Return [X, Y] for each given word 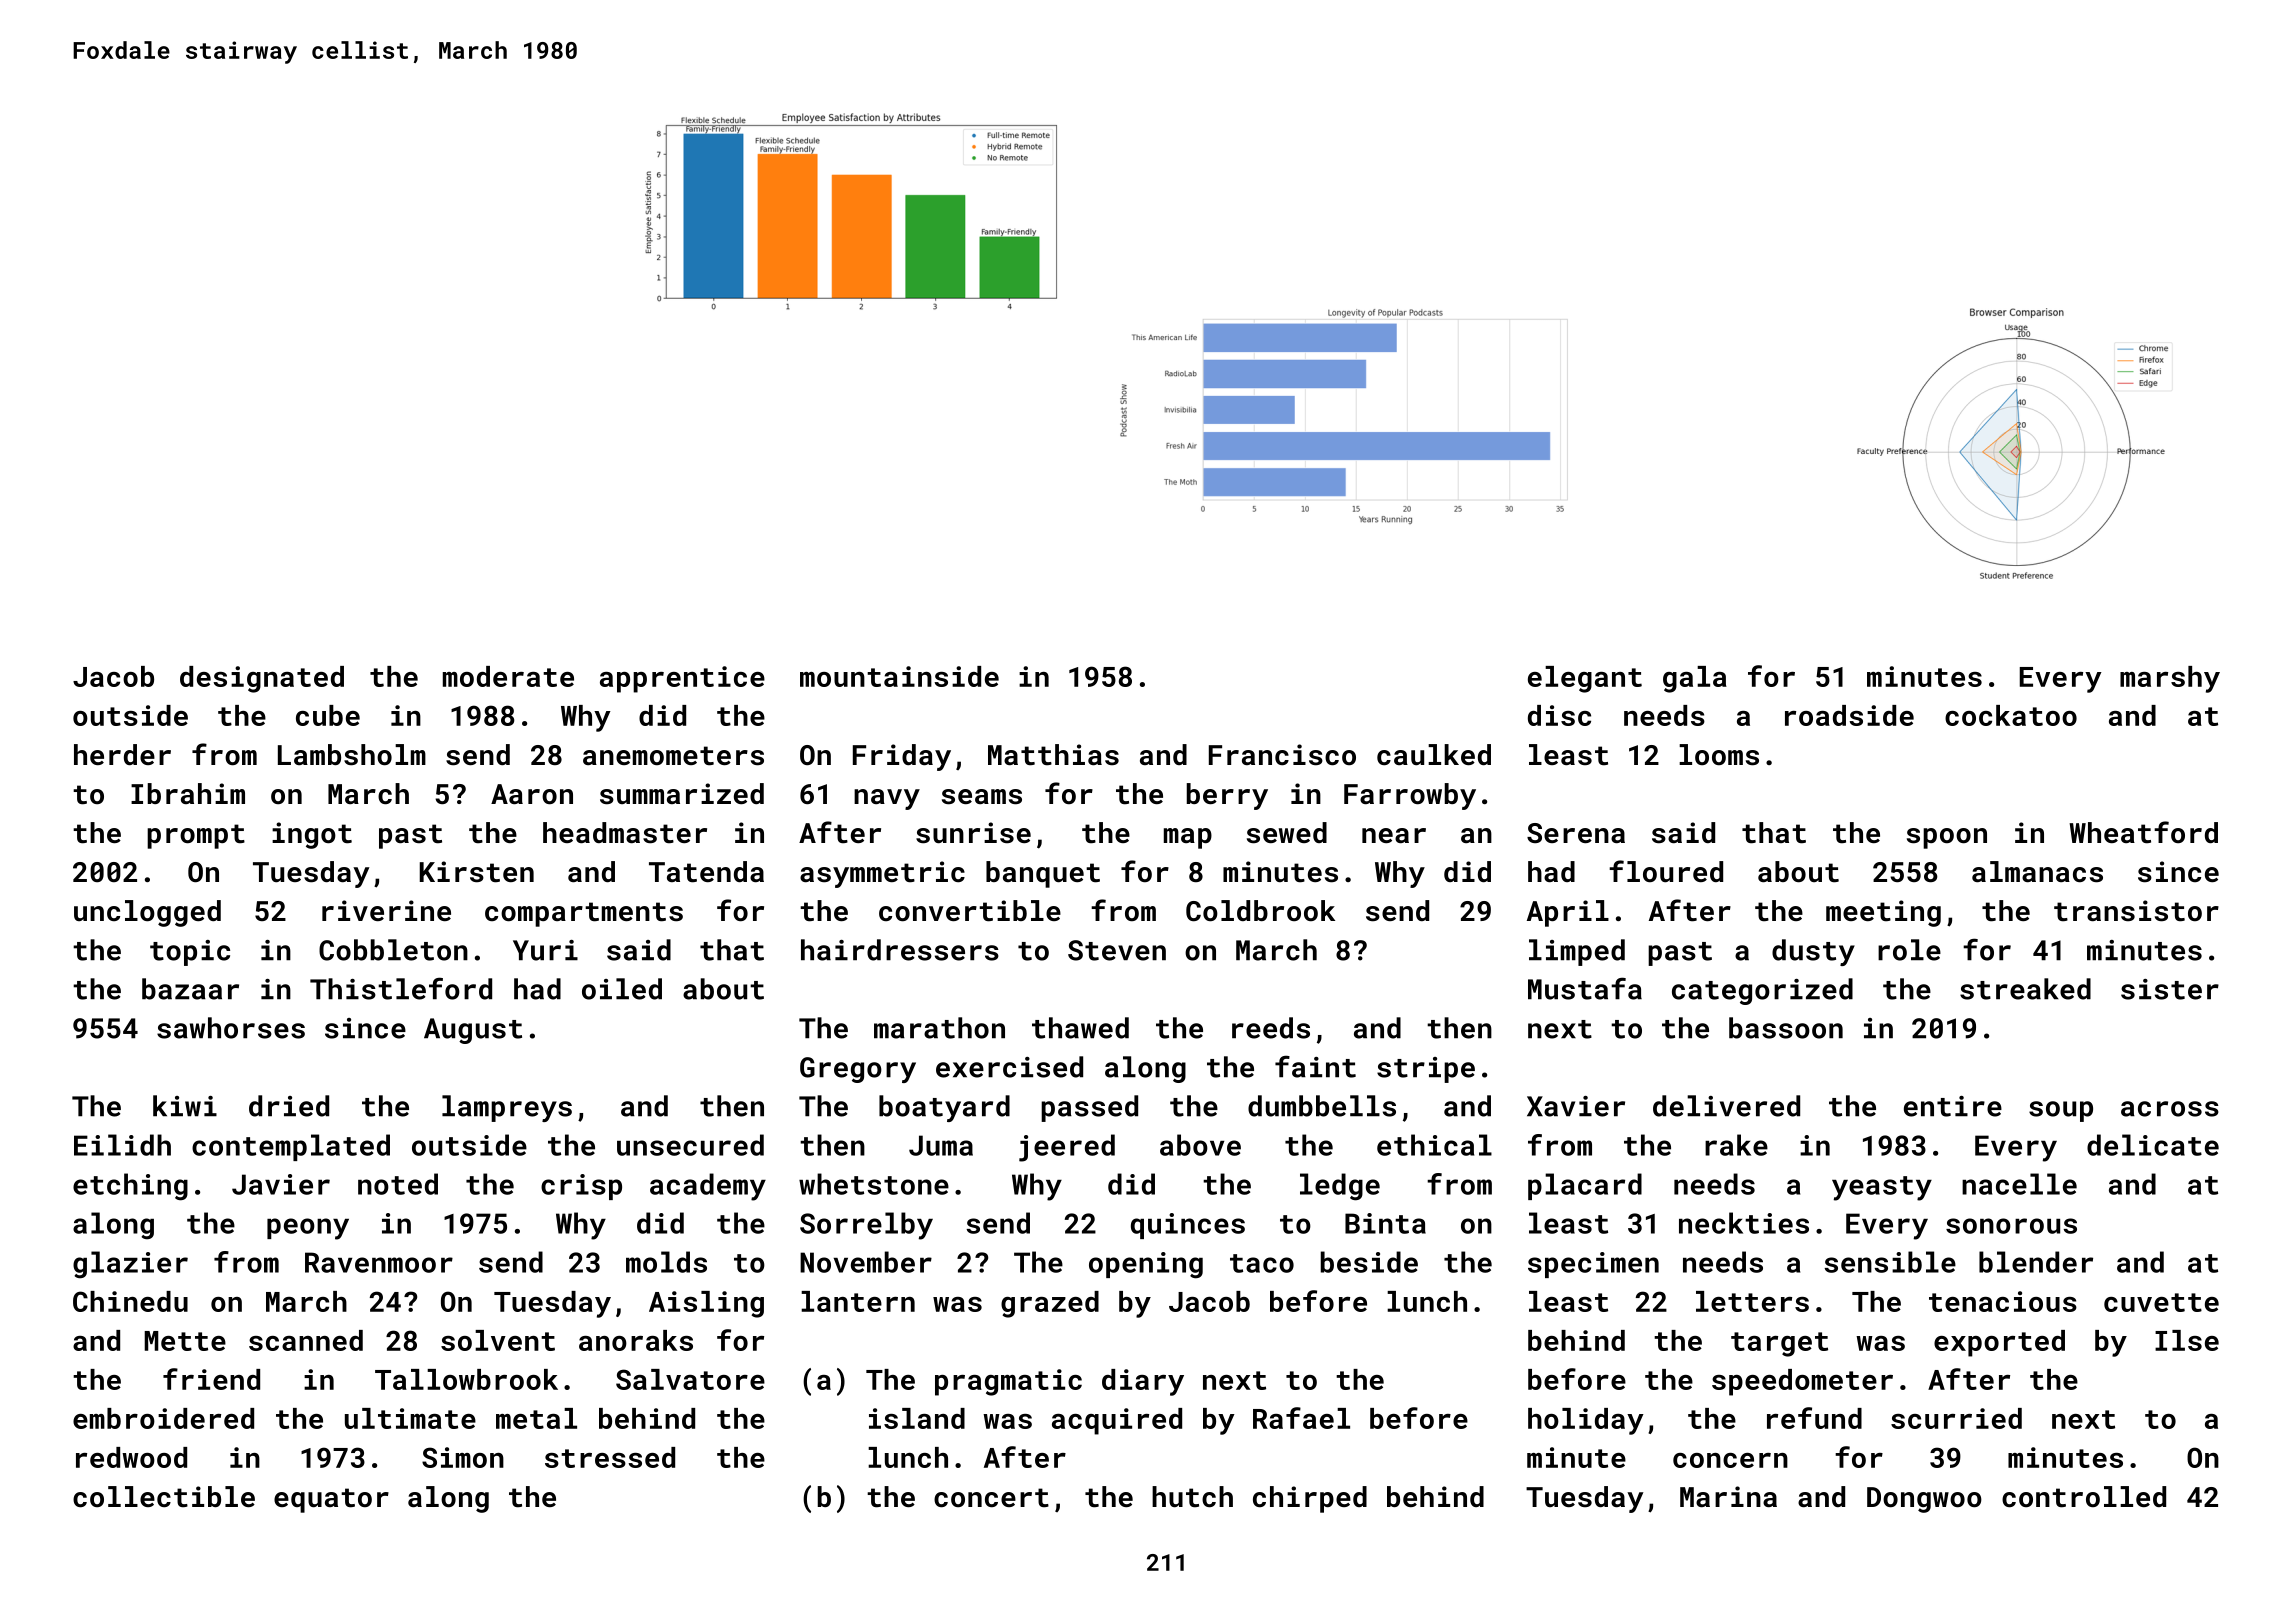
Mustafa [1585, 988]
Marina [1728, 1496]
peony [308, 1229]
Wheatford [2143, 832]
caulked [1434, 755]
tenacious [2003, 1301]
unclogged [147, 913]
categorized [1762, 991]
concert [991, 1498]
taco [1262, 1263]
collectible [164, 1497]
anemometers [673, 756]
